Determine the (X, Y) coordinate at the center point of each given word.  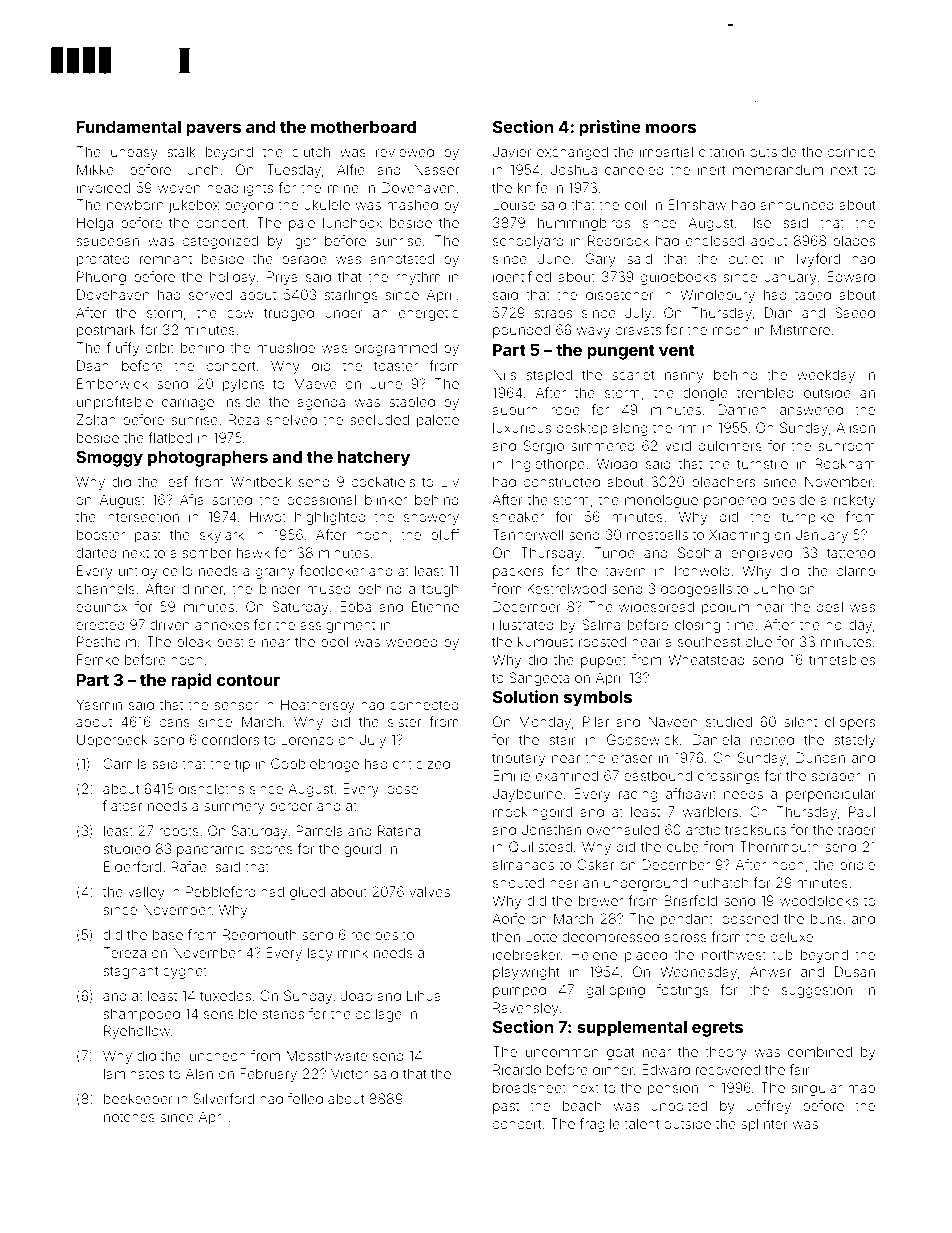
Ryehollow (137, 1032)
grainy (275, 572)
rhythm (418, 278)
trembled (765, 392)
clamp (856, 572)
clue (759, 641)
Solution (525, 696)
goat (621, 1053)
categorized (220, 242)
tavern (625, 571)
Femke (98, 659)
